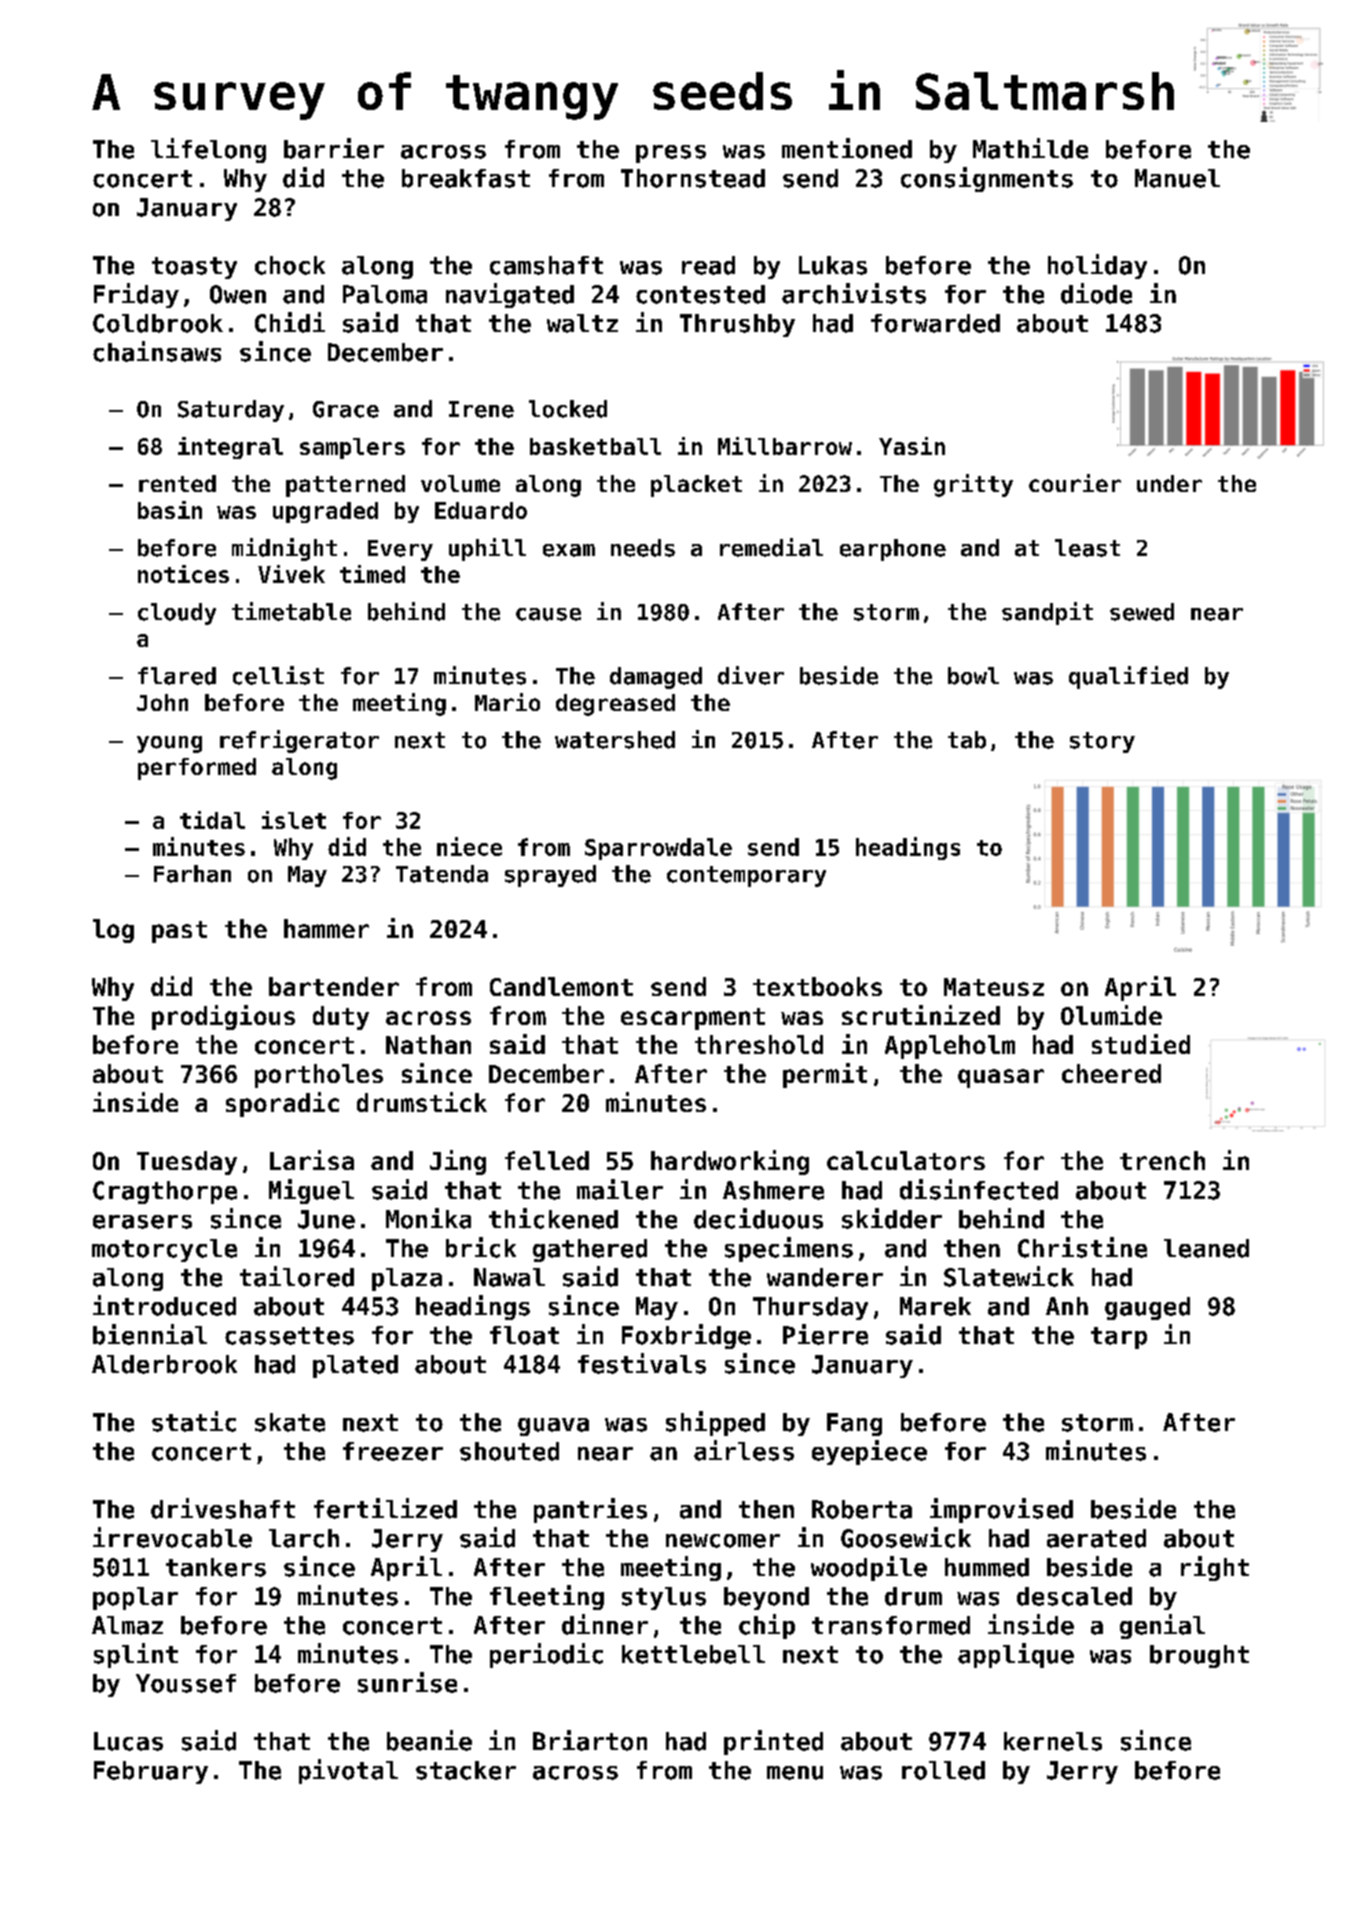 This image has height=1909, width=1350. What do you see at coordinates (1111, 1073) in the image?
I see `cheered` at bounding box center [1111, 1073].
